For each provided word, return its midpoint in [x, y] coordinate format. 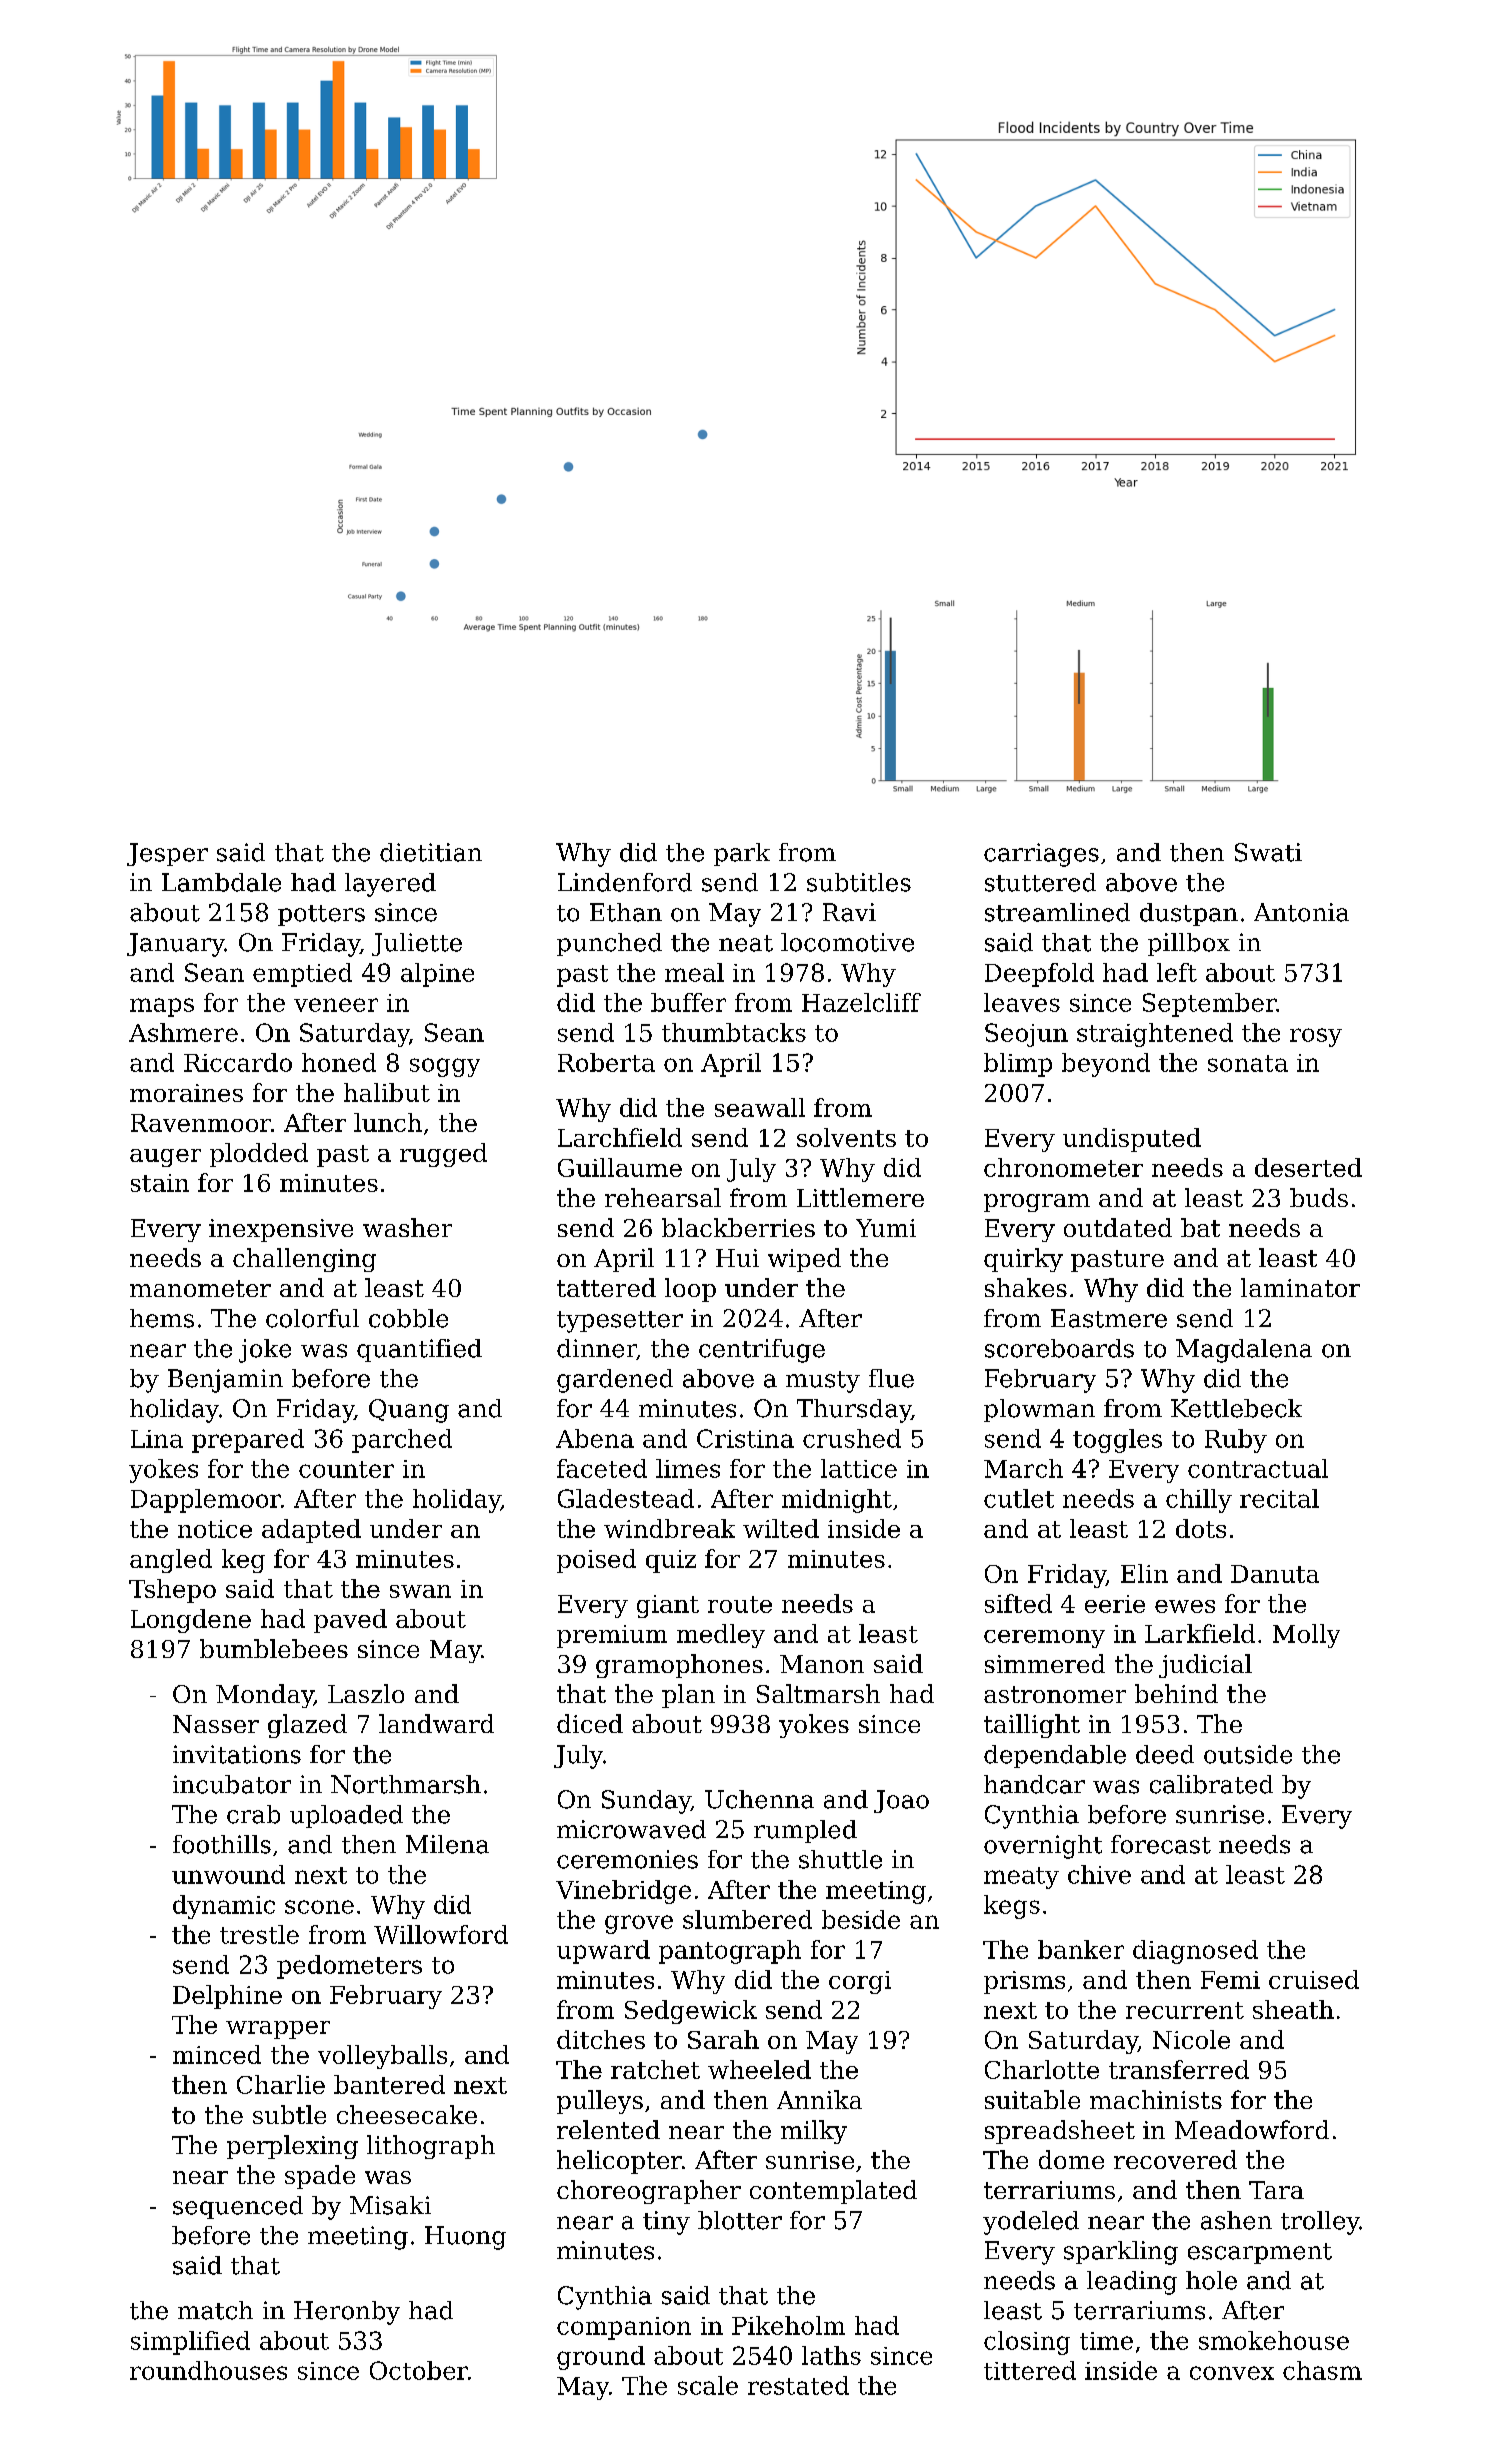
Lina [157, 1439]
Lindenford [625, 882]
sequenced [238, 2207]
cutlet [1019, 1498]
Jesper [167, 854]
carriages [1041, 855]
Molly [1306, 1636]
